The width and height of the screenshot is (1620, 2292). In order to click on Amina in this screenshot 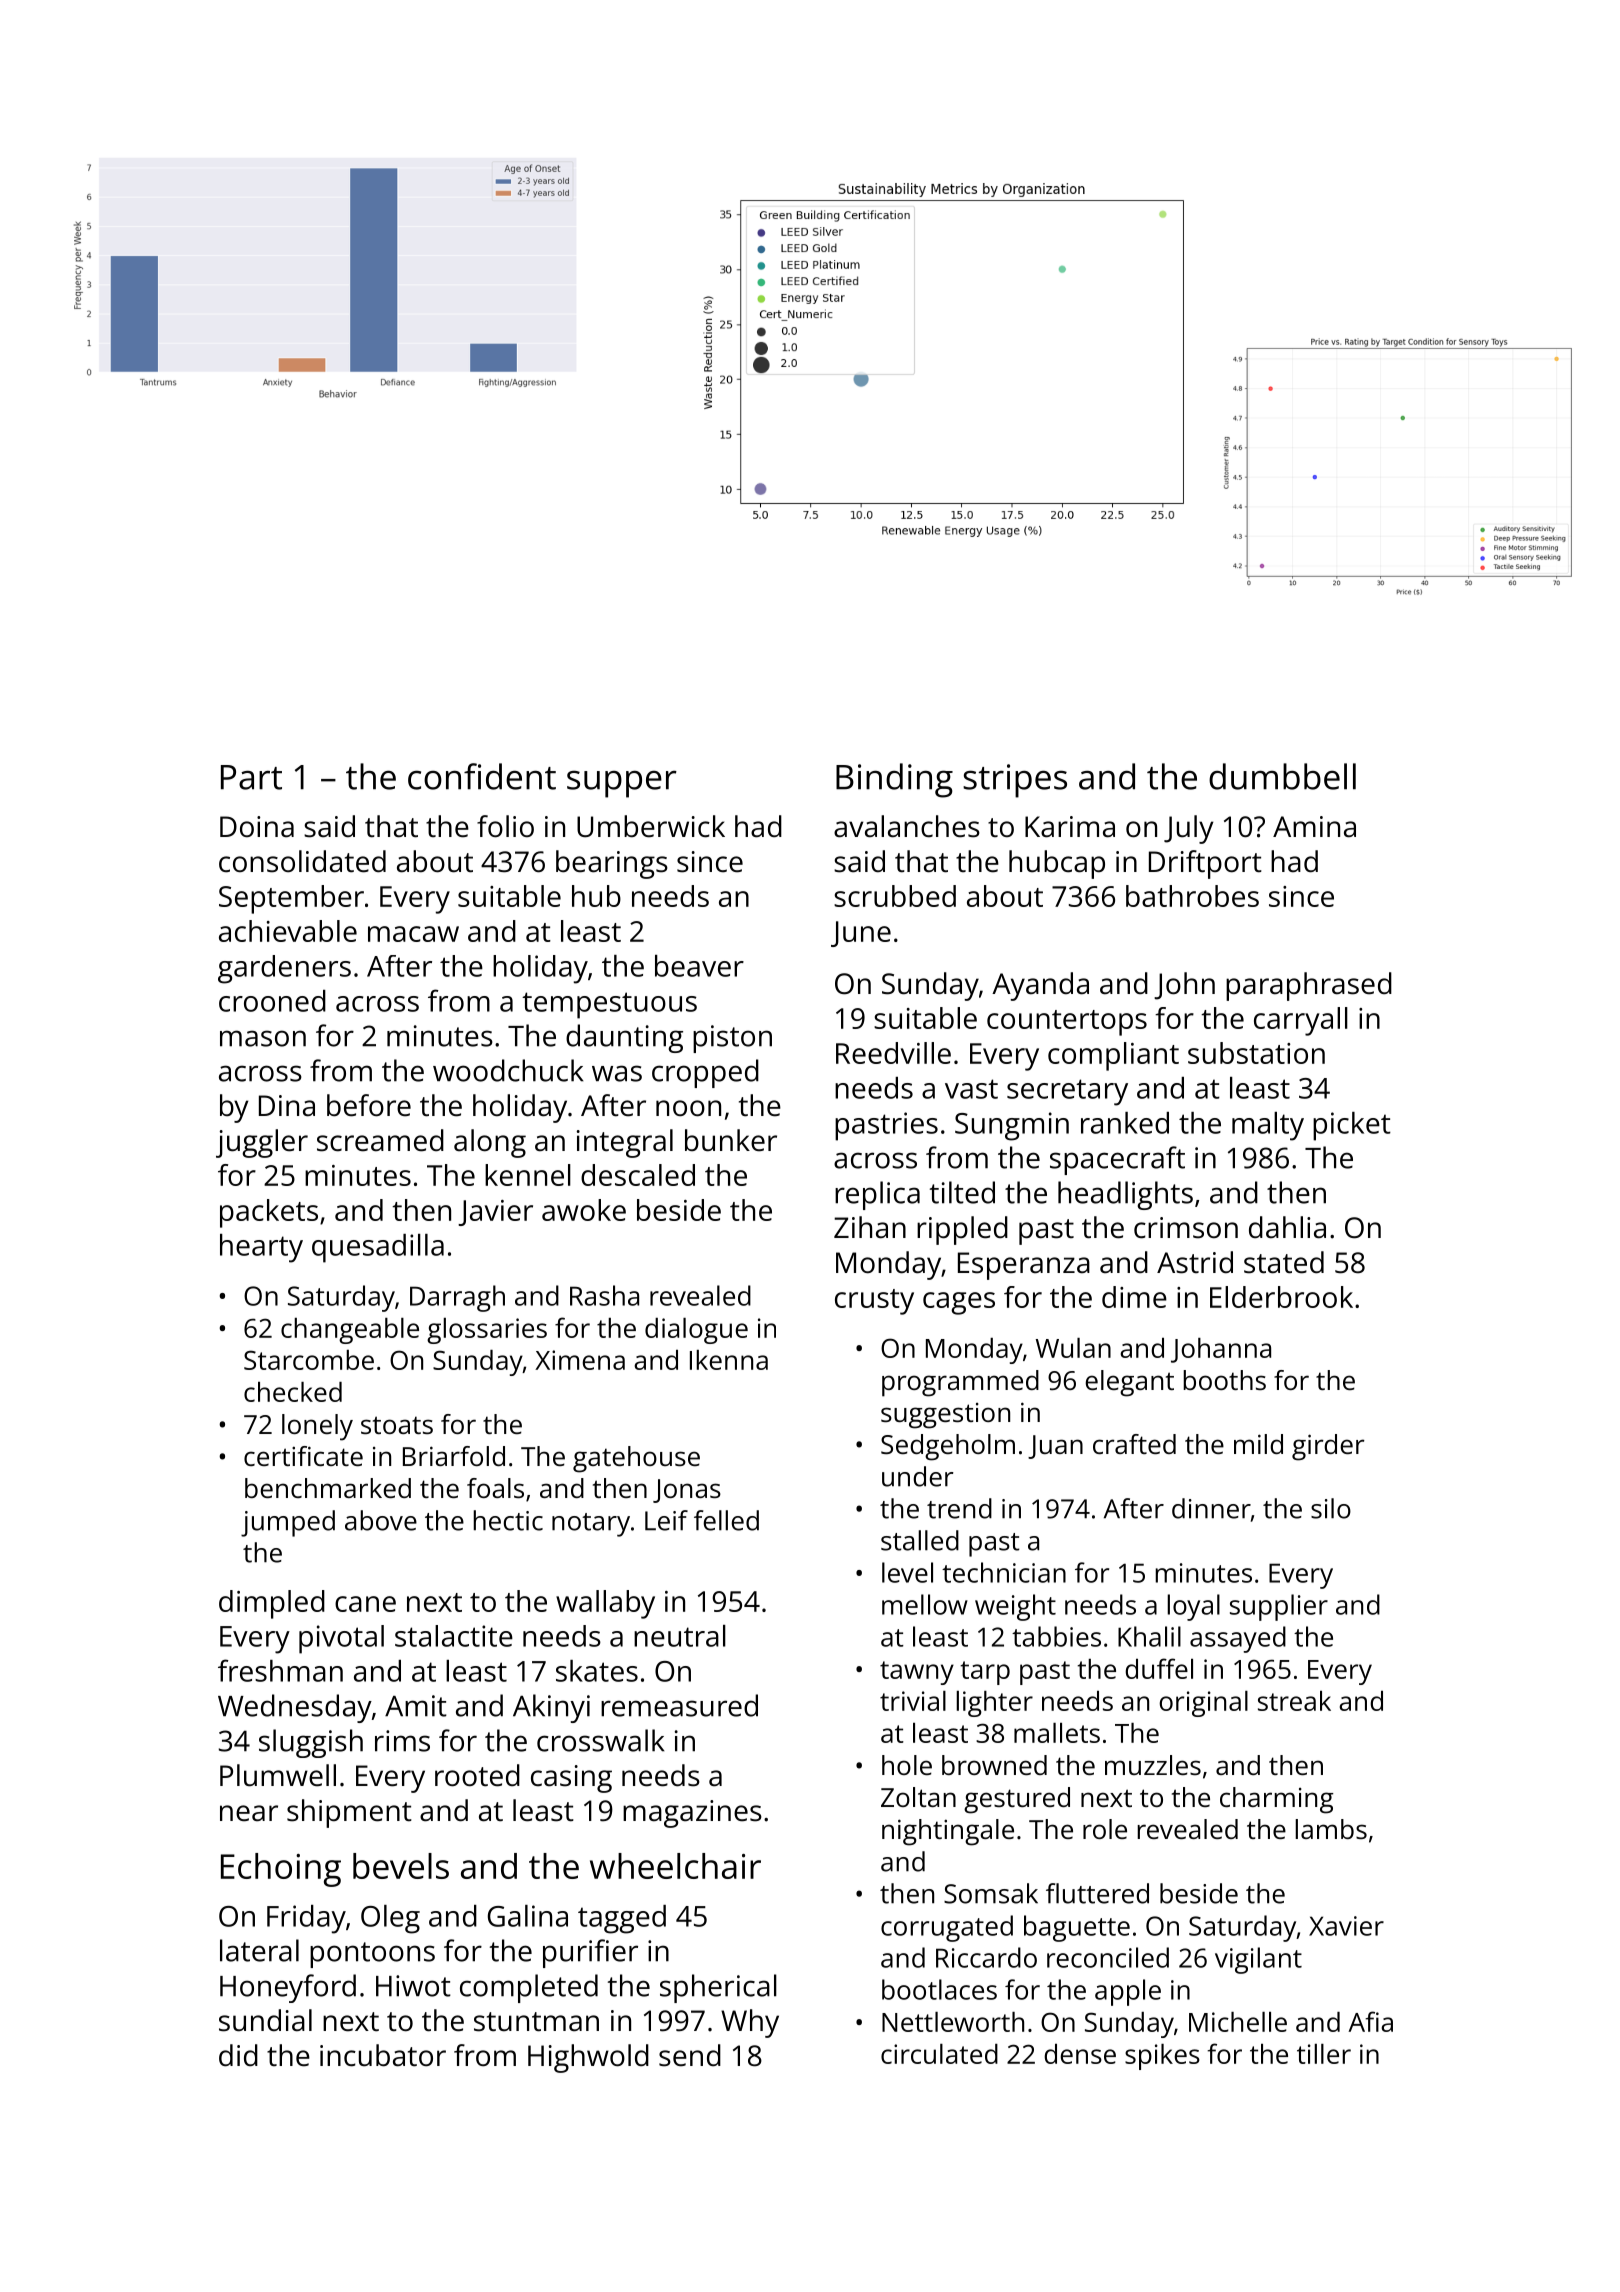, I will do `click(1314, 827)`.
